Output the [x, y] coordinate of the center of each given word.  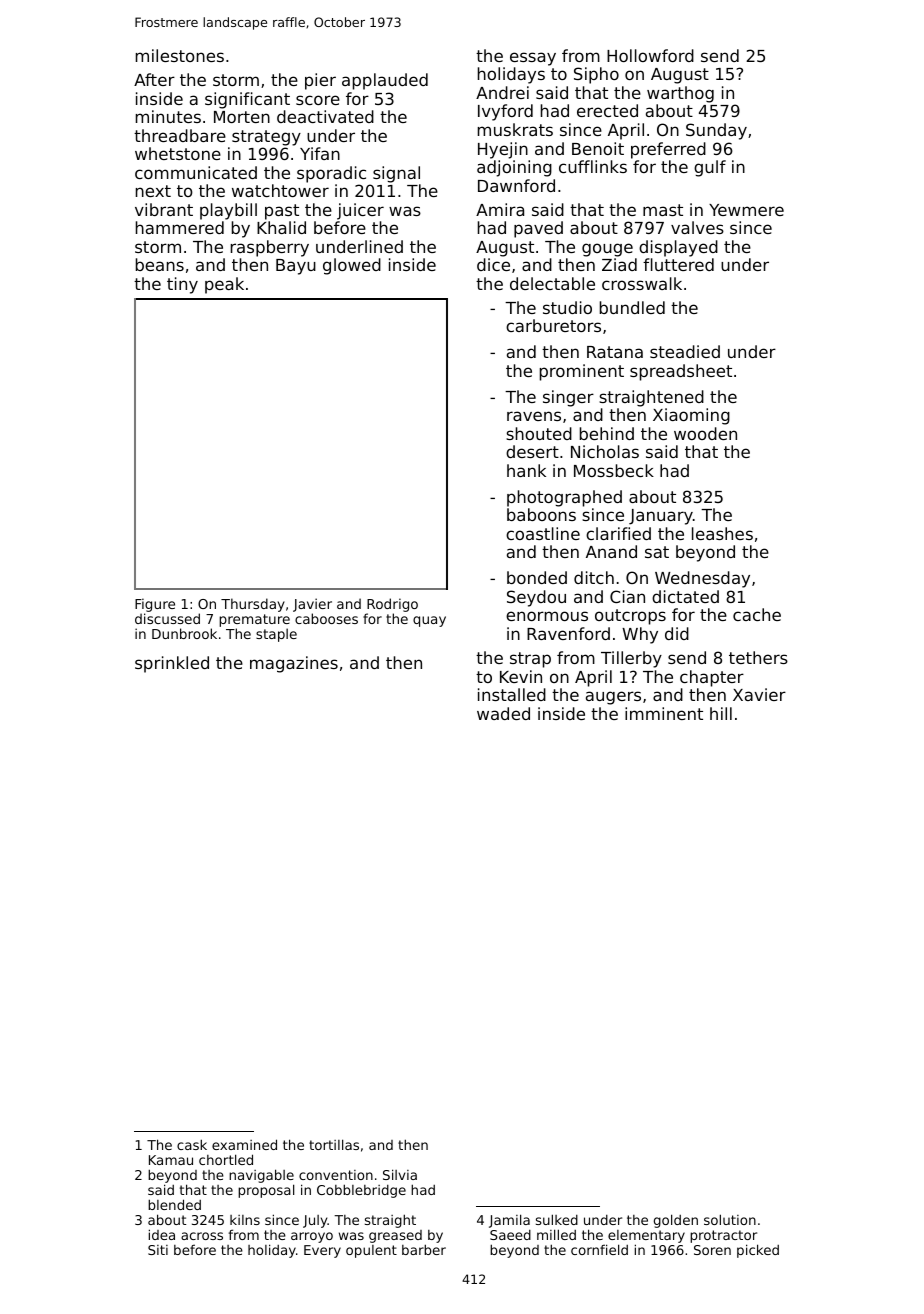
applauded [385, 81]
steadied [685, 351]
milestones [180, 55]
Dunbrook [184, 634]
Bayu [296, 267]
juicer [360, 211]
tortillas [334, 1144]
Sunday [716, 131]
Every [322, 1251]
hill [721, 713]
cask [192, 1144]
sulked [557, 1219]
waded [503, 713]
